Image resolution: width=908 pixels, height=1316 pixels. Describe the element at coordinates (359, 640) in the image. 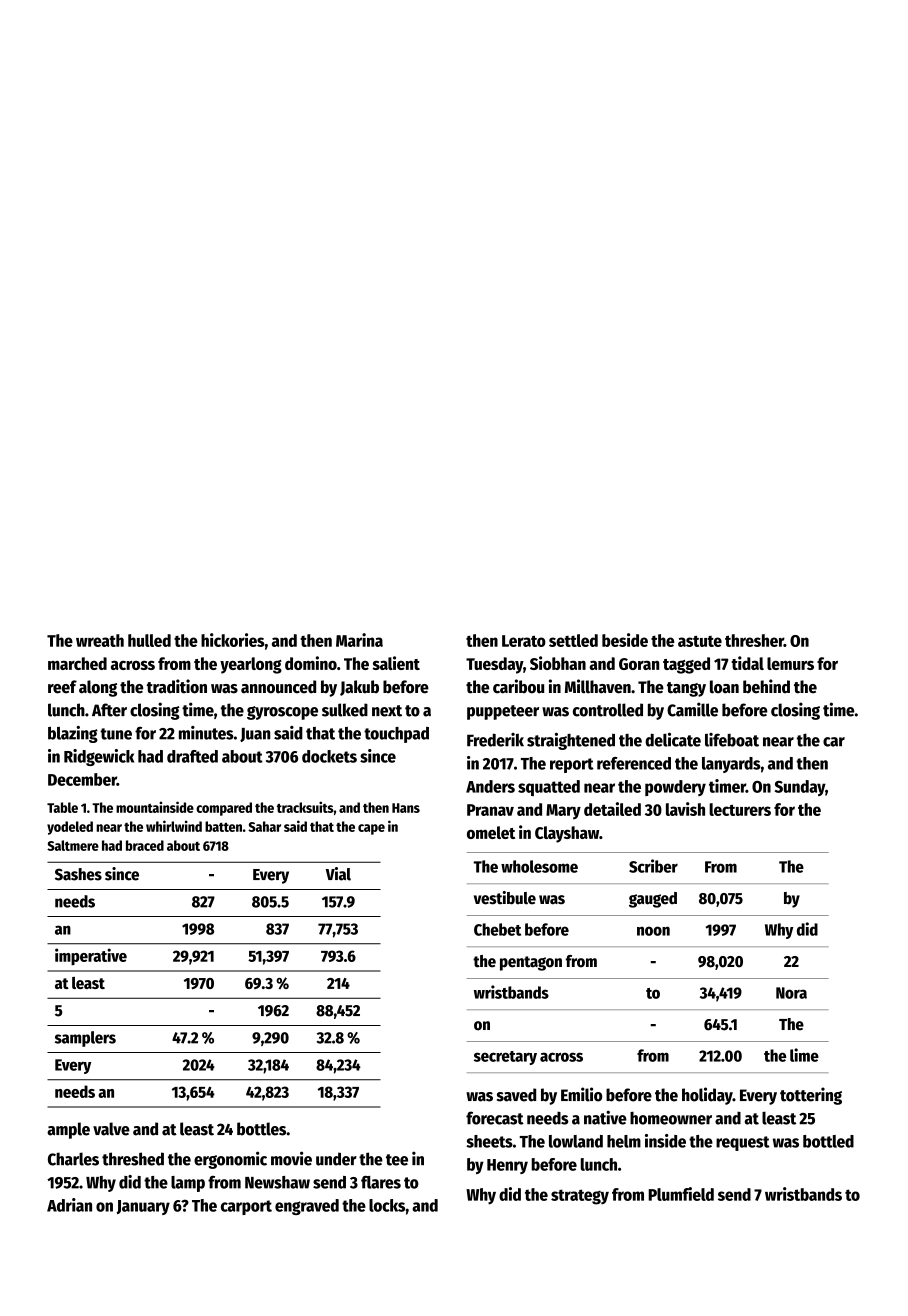

I see `Marina` at that location.
